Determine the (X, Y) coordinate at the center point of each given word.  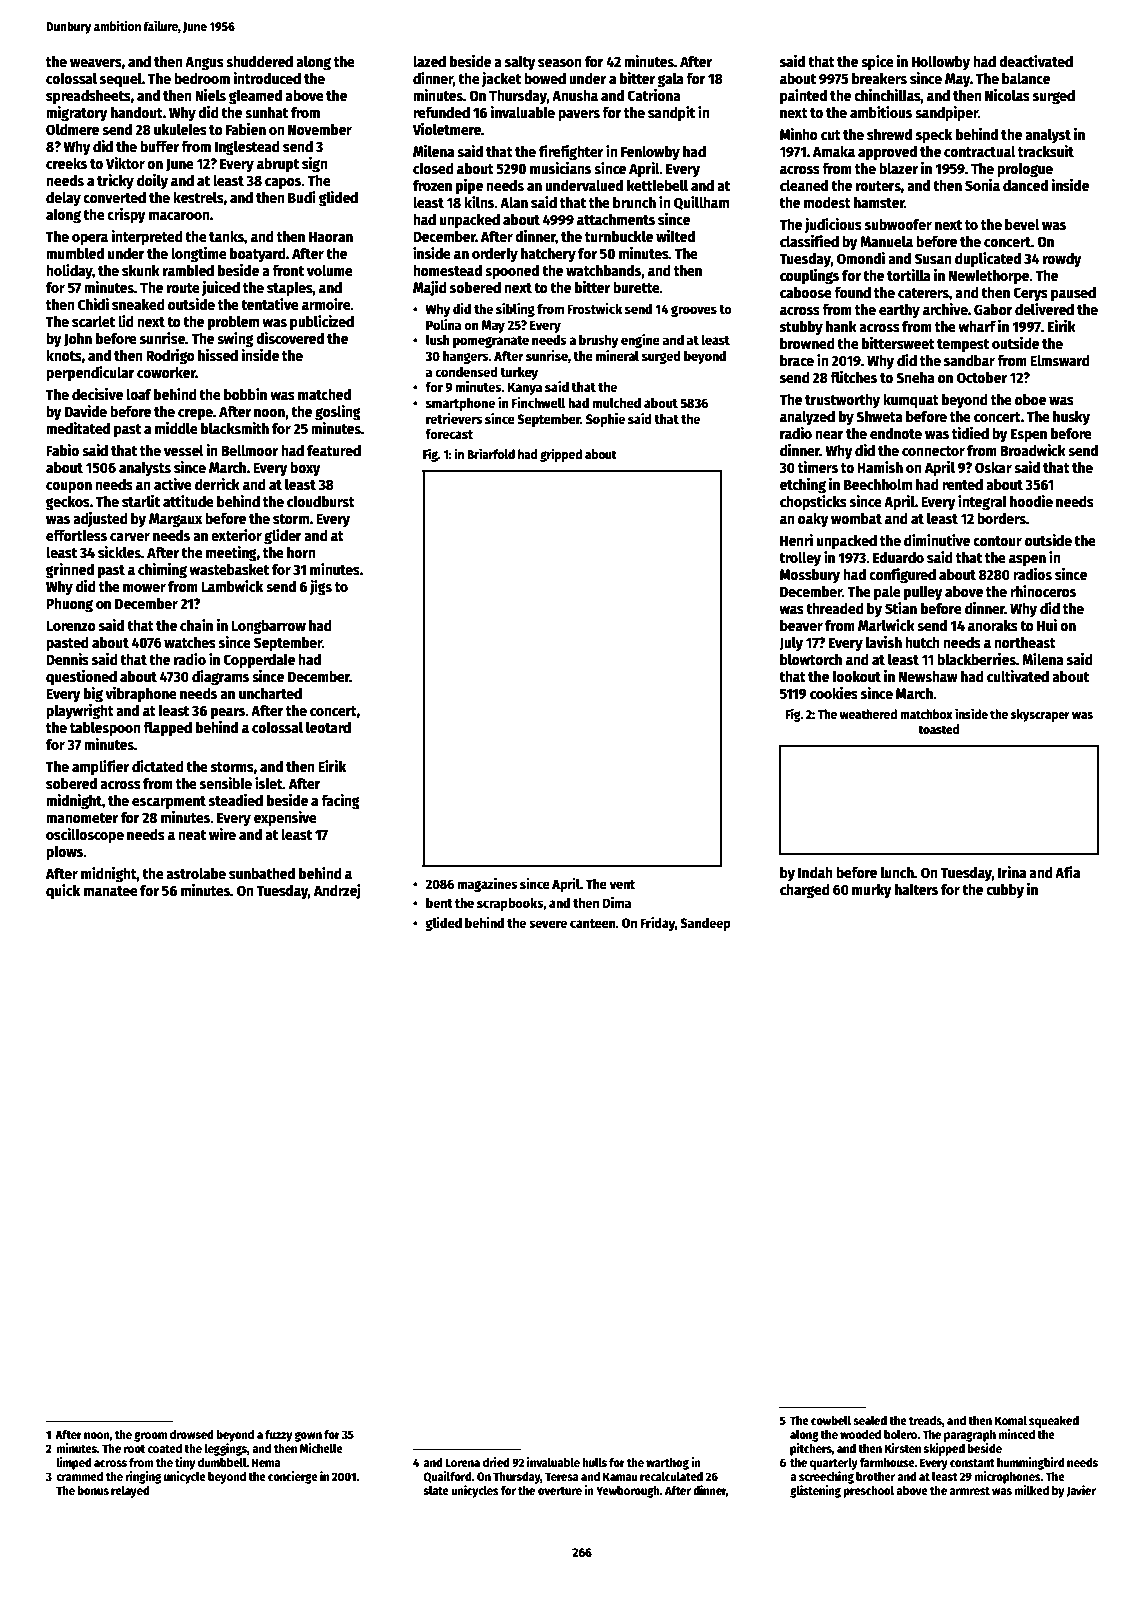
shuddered (259, 61)
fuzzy (278, 1436)
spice (877, 62)
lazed (429, 61)
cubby (1005, 891)
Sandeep (705, 924)
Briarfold (491, 453)
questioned (81, 677)
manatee (111, 891)
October (982, 377)
